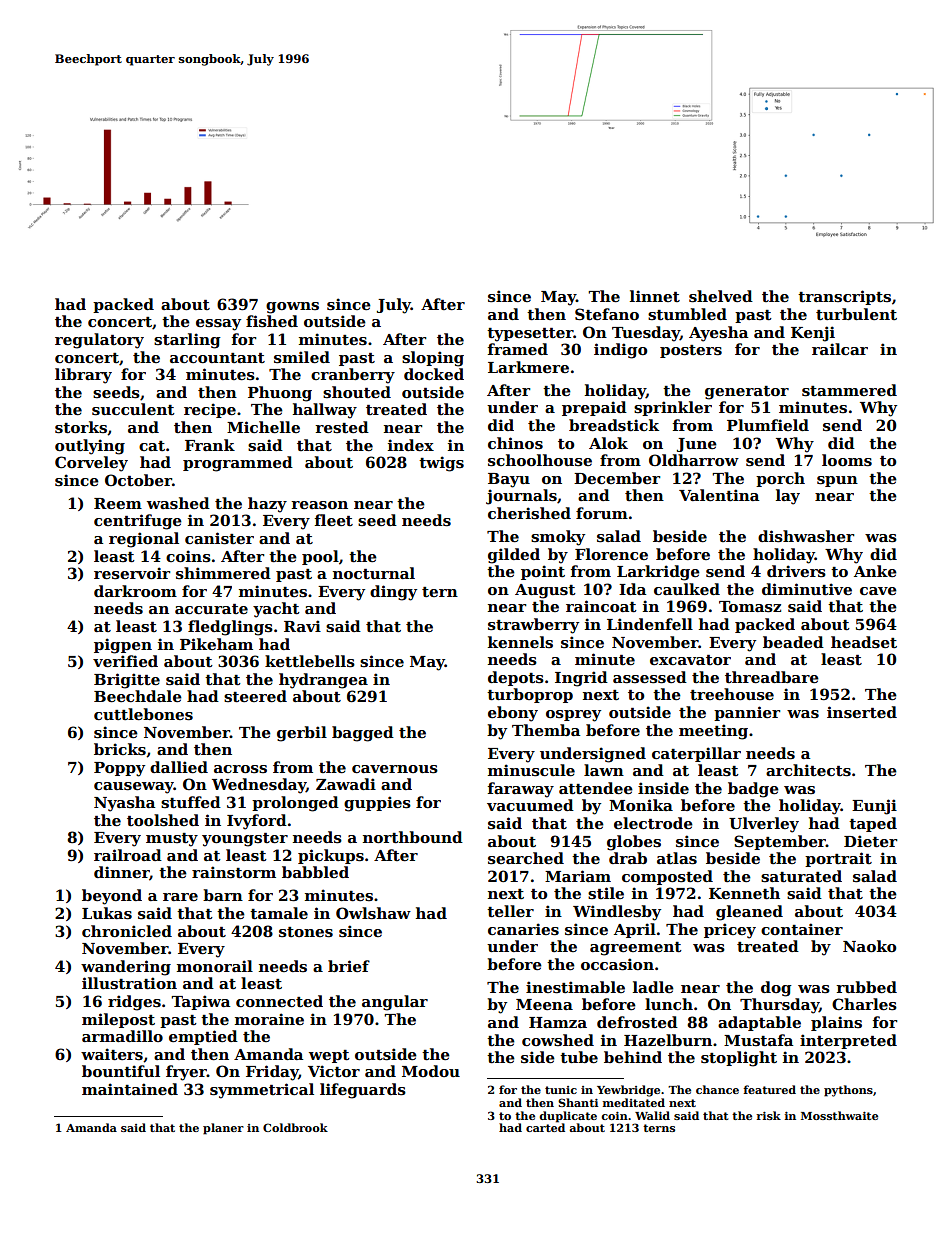 The width and height of the image is (952, 1233). Describe the element at coordinates (839, 1115) in the image. I see `Mossthwaite` at that location.
